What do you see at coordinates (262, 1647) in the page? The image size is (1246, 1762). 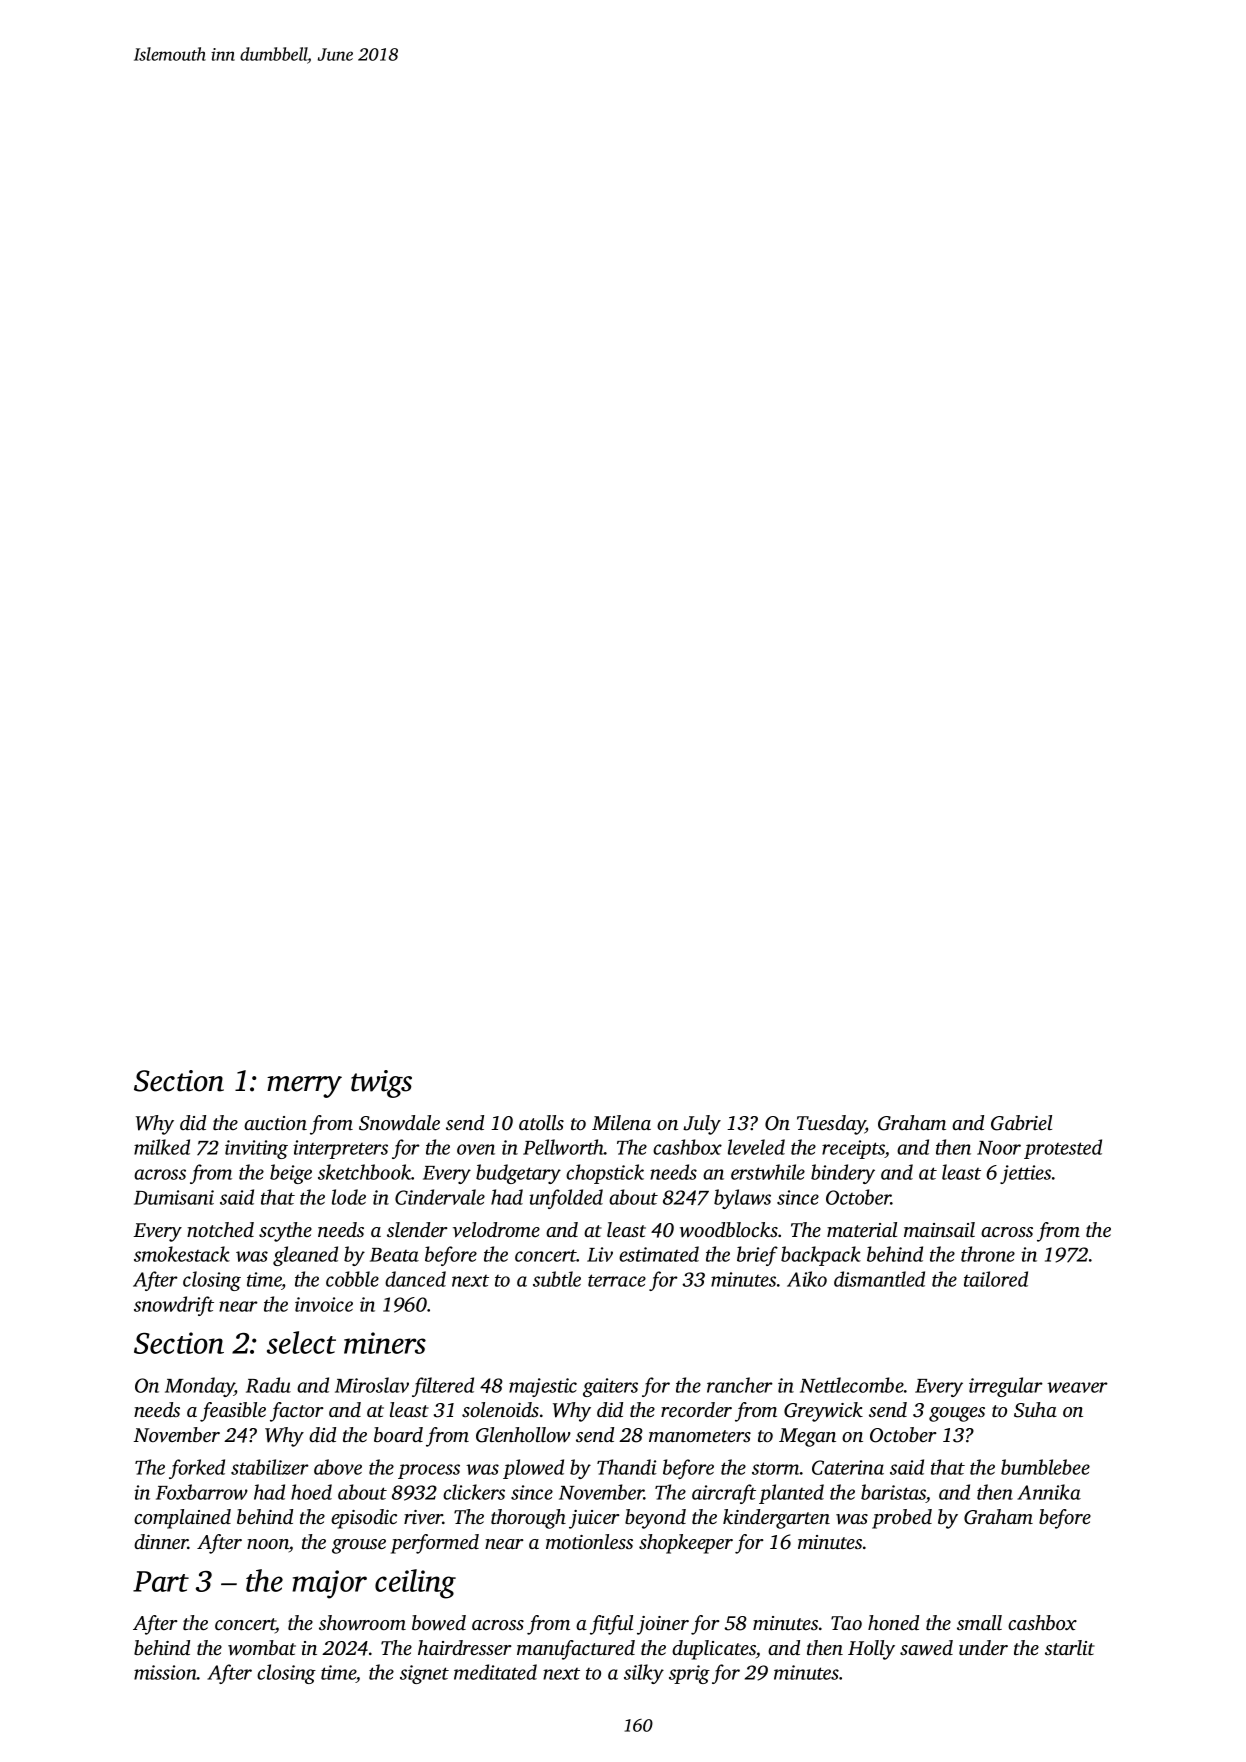 I see `wombat` at bounding box center [262, 1647].
